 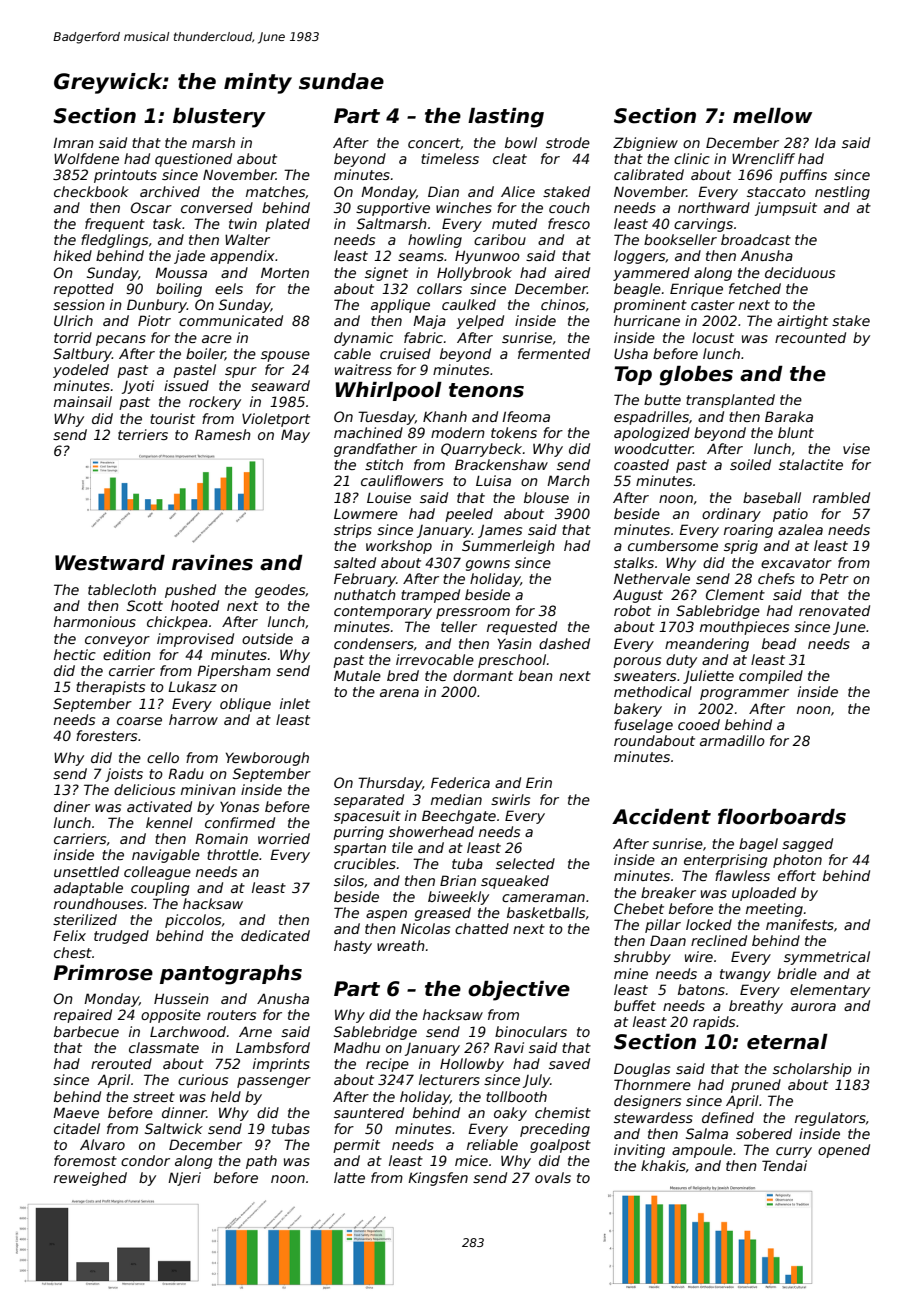 I want to click on foresters, so click(x=106, y=735).
